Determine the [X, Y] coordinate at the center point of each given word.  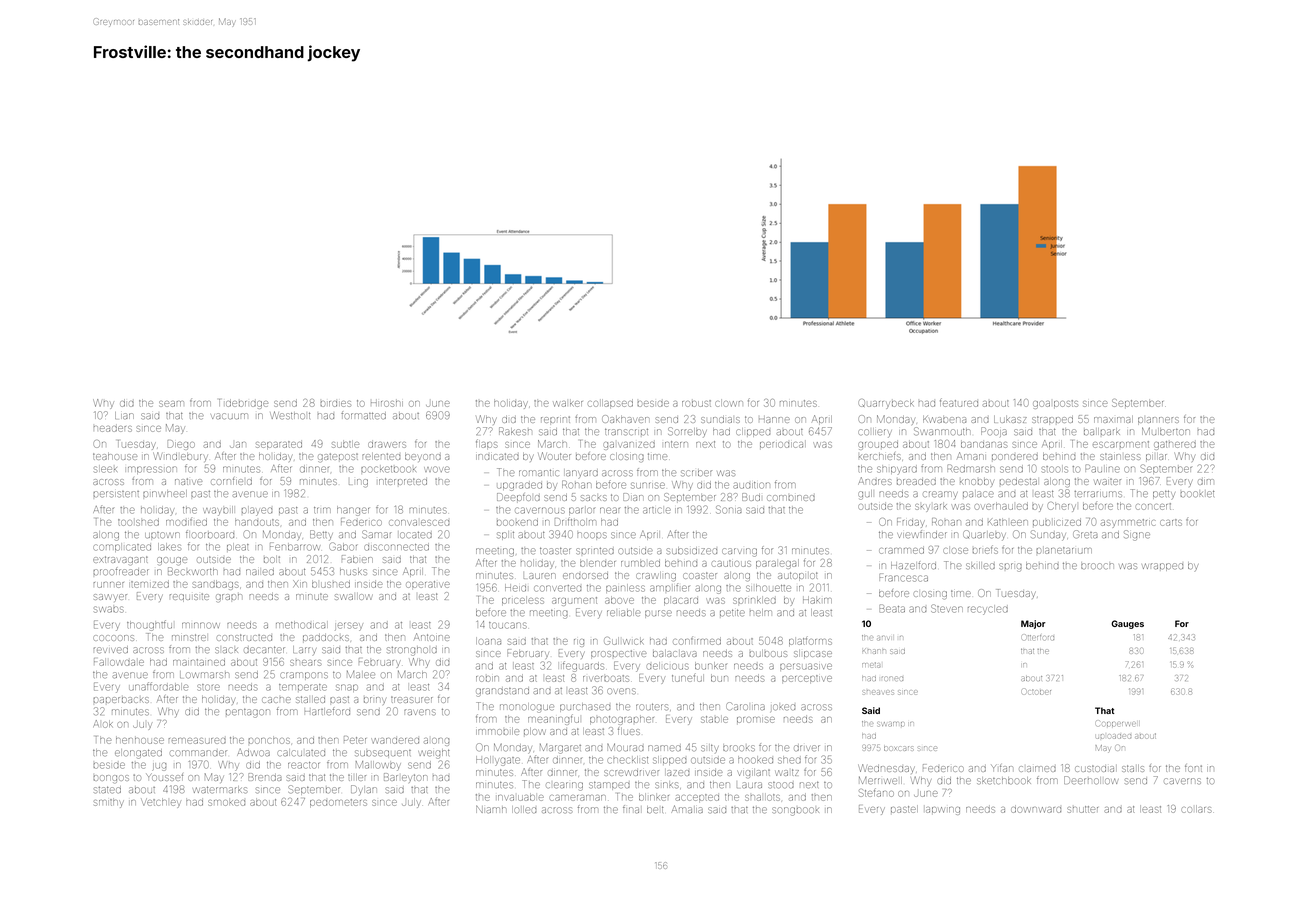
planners [1158, 421]
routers [652, 707]
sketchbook [1004, 780]
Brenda [265, 777]
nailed [260, 571]
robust [696, 403]
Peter [355, 740]
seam [171, 404]
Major [1033, 624]
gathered [1175, 445]
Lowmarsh [204, 674]
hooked [755, 760]
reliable [624, 612]
